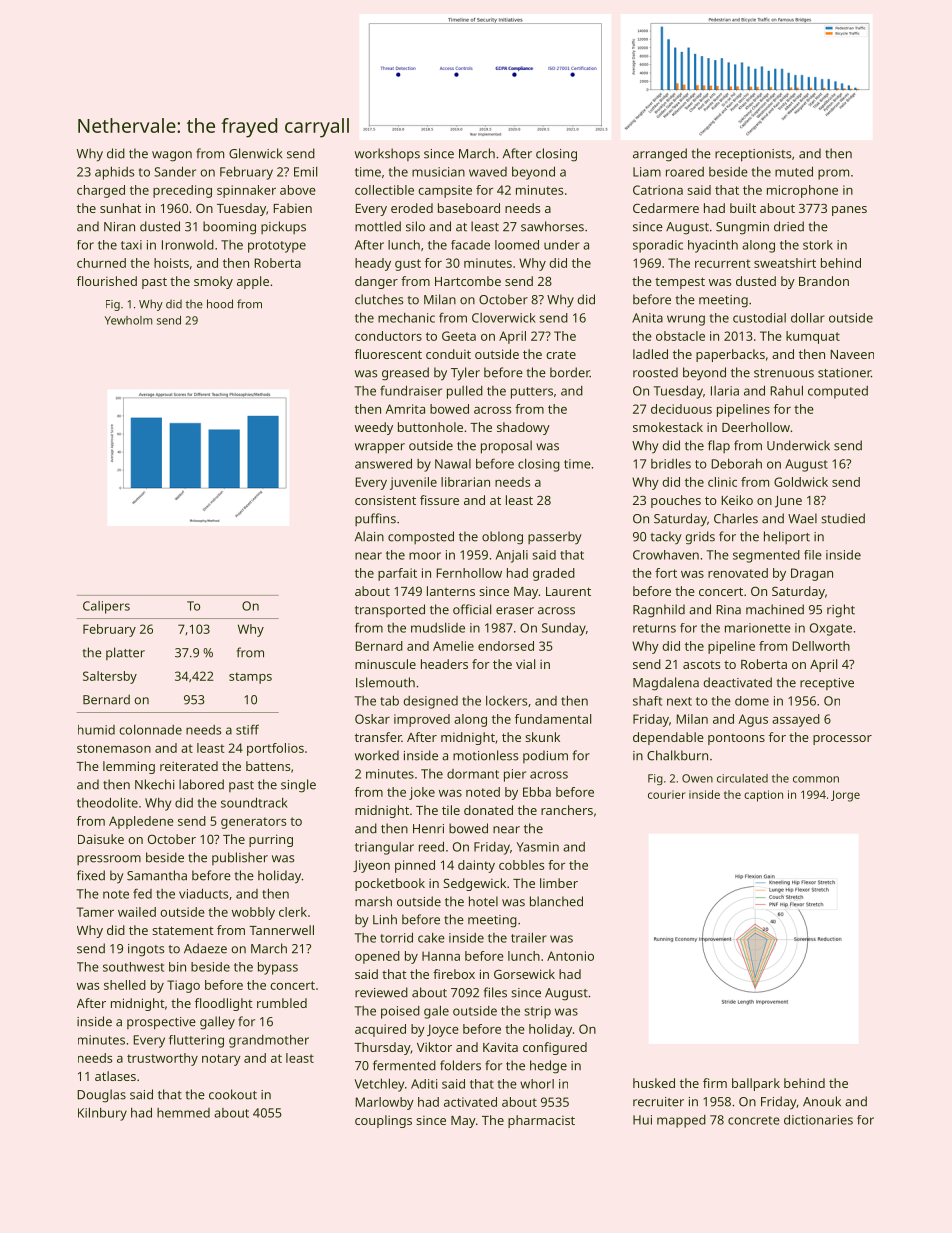 This screenshot has width=952, height=1233. Describe the element at coordinates (753, 155) in the screenshot. I see `receptionists` at that location.
